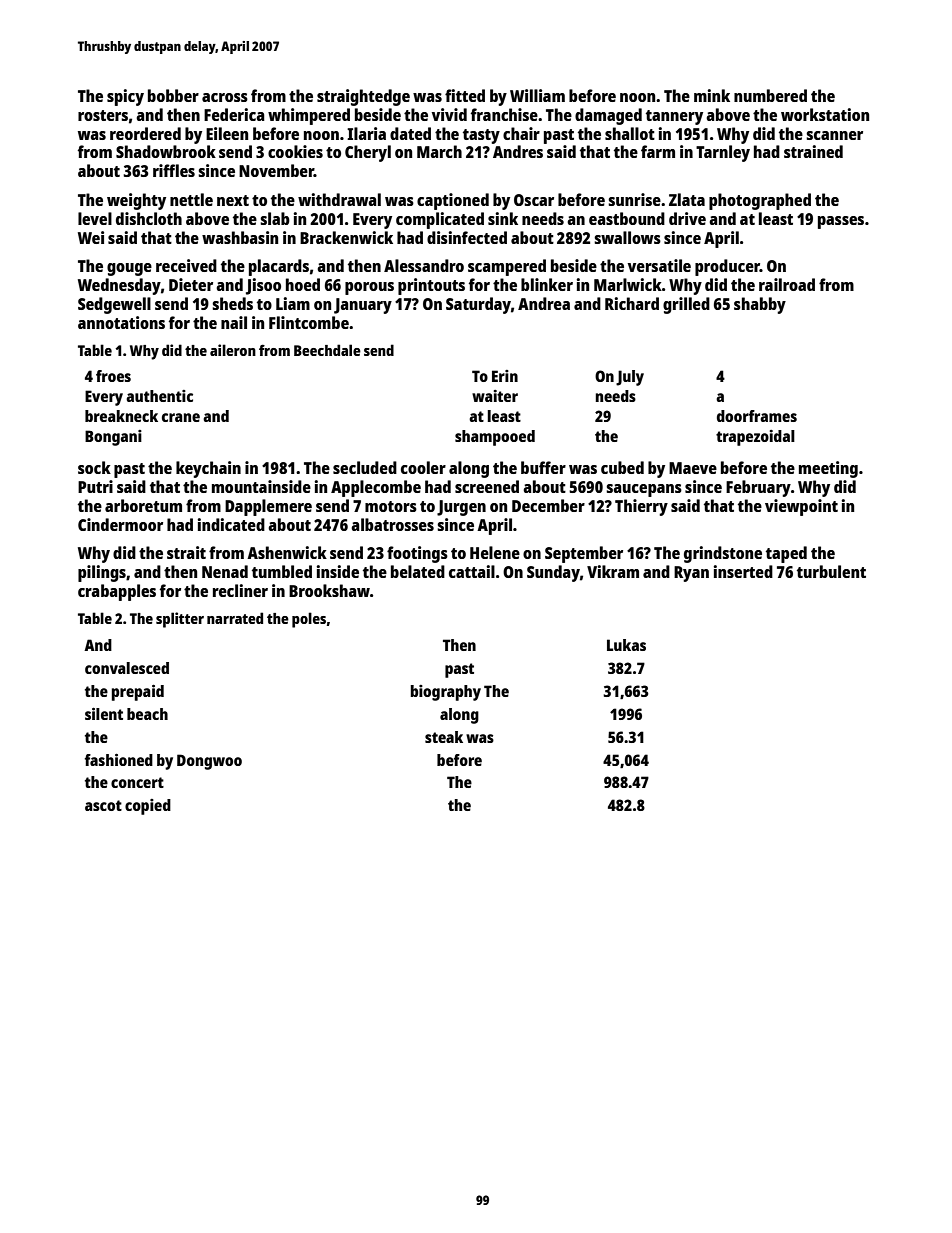 The image size is (952, 1233). I want to click on slab, so click(275, 218).
